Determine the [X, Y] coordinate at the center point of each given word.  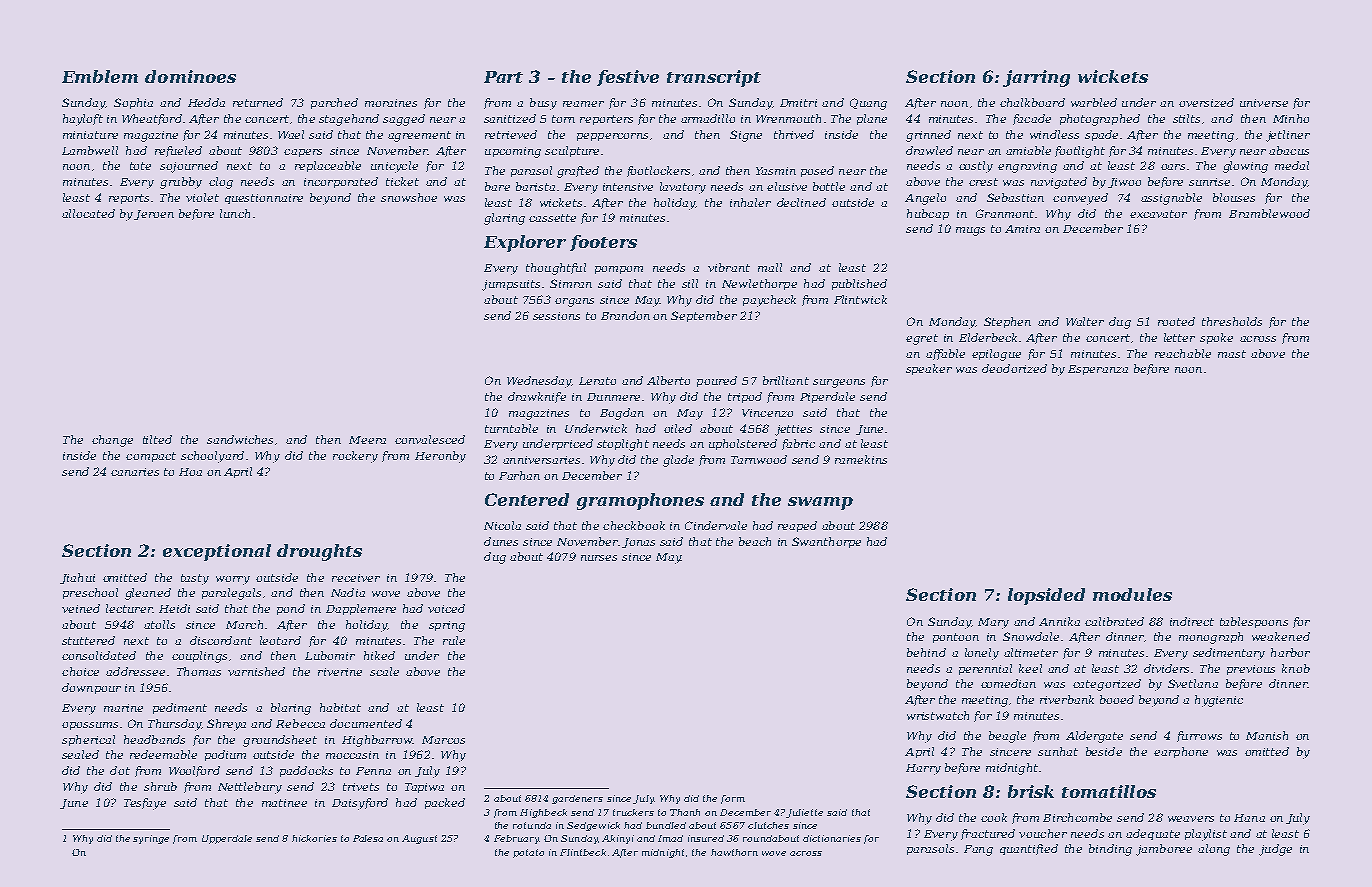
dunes [501, 541]
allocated [88, 213]
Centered [527, 499]
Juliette [804, 813]
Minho [1291, 118]
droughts [319, 552]
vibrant [729, 267]
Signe [746, 136]
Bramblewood [1269, 213]
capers [303, 153]
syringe [151, 839]
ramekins [861, 459]
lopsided [1046, 596]
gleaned [148, 594]
